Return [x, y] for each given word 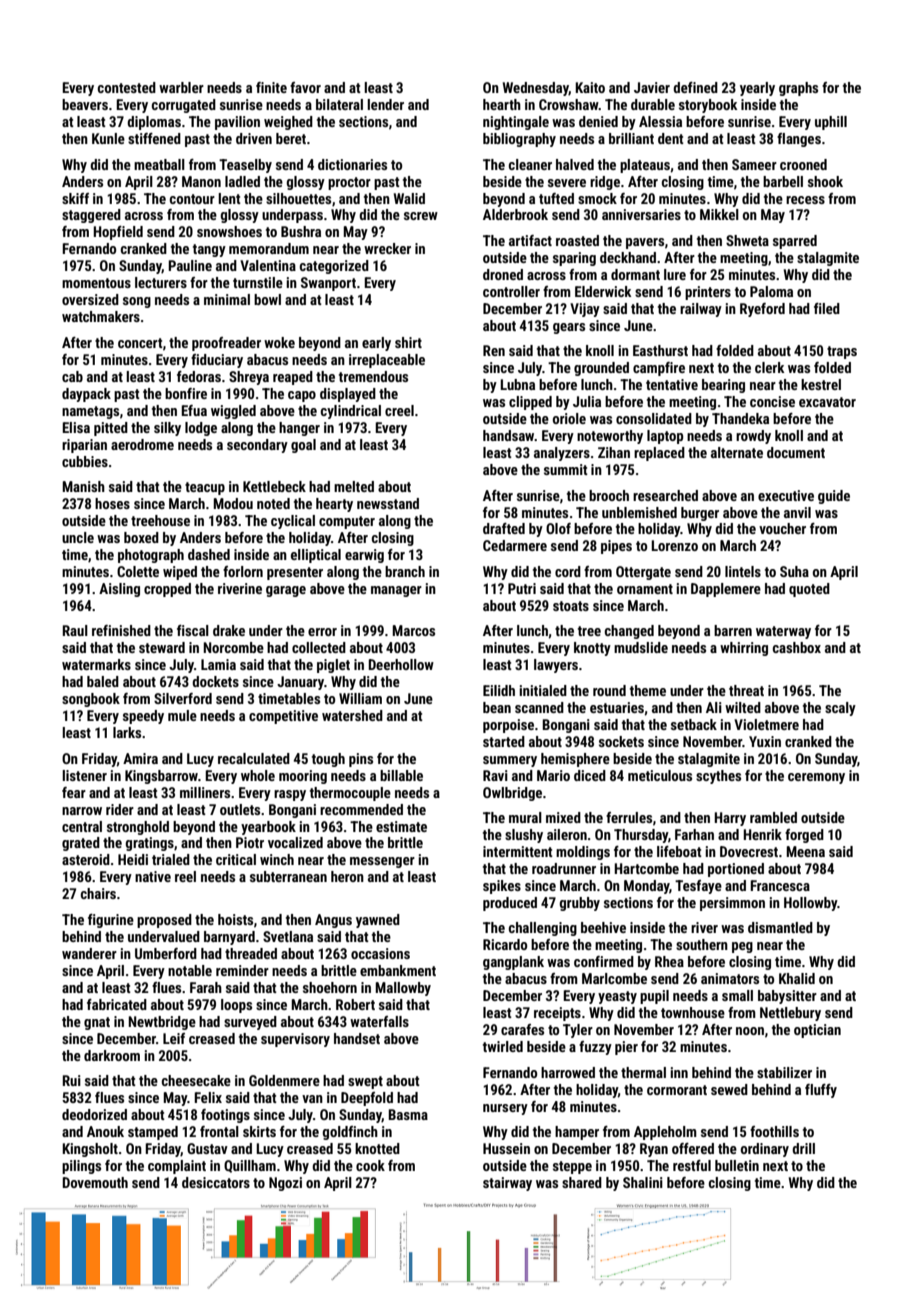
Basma [408, 1114]
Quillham [250, 1166]
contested [127, 87]
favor [305, 87]
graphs [798, 89]
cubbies [85, 461]
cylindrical [351, 412]
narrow [82, 811]
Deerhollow [401, 664]
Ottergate [643, 573]
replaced [659, 454]
